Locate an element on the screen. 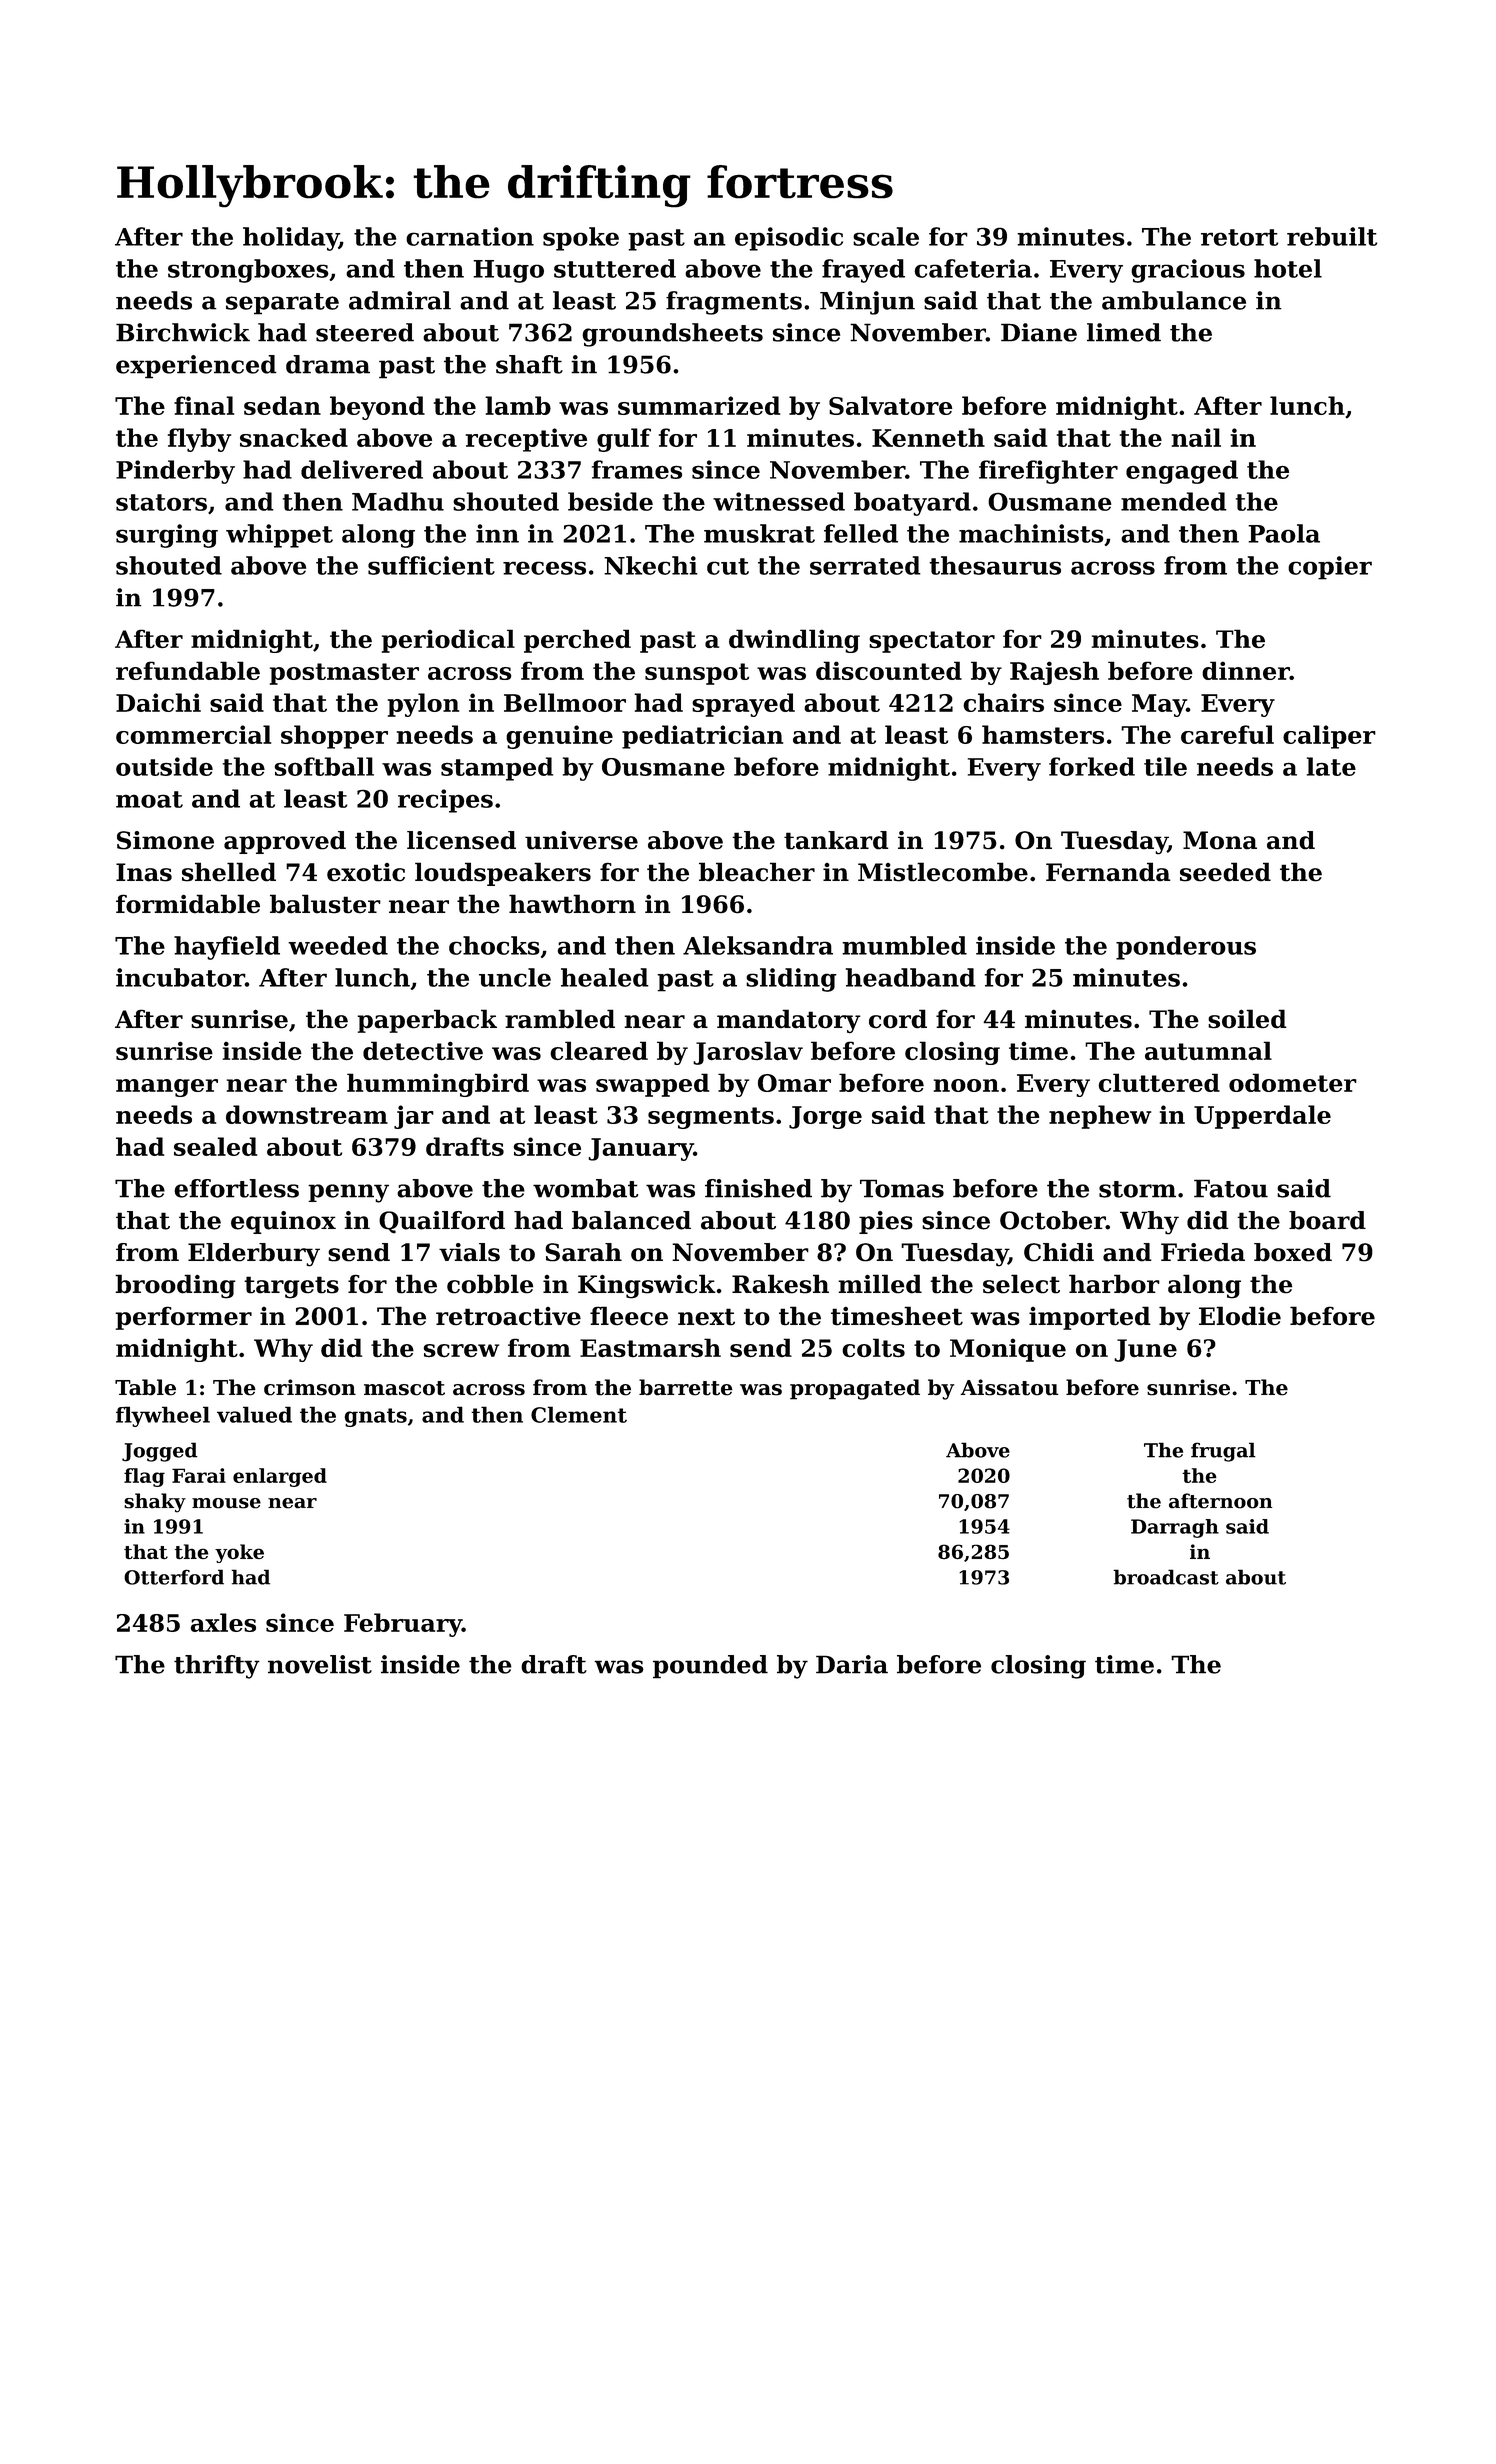  shaky is located at coordinates (155, 1503).
